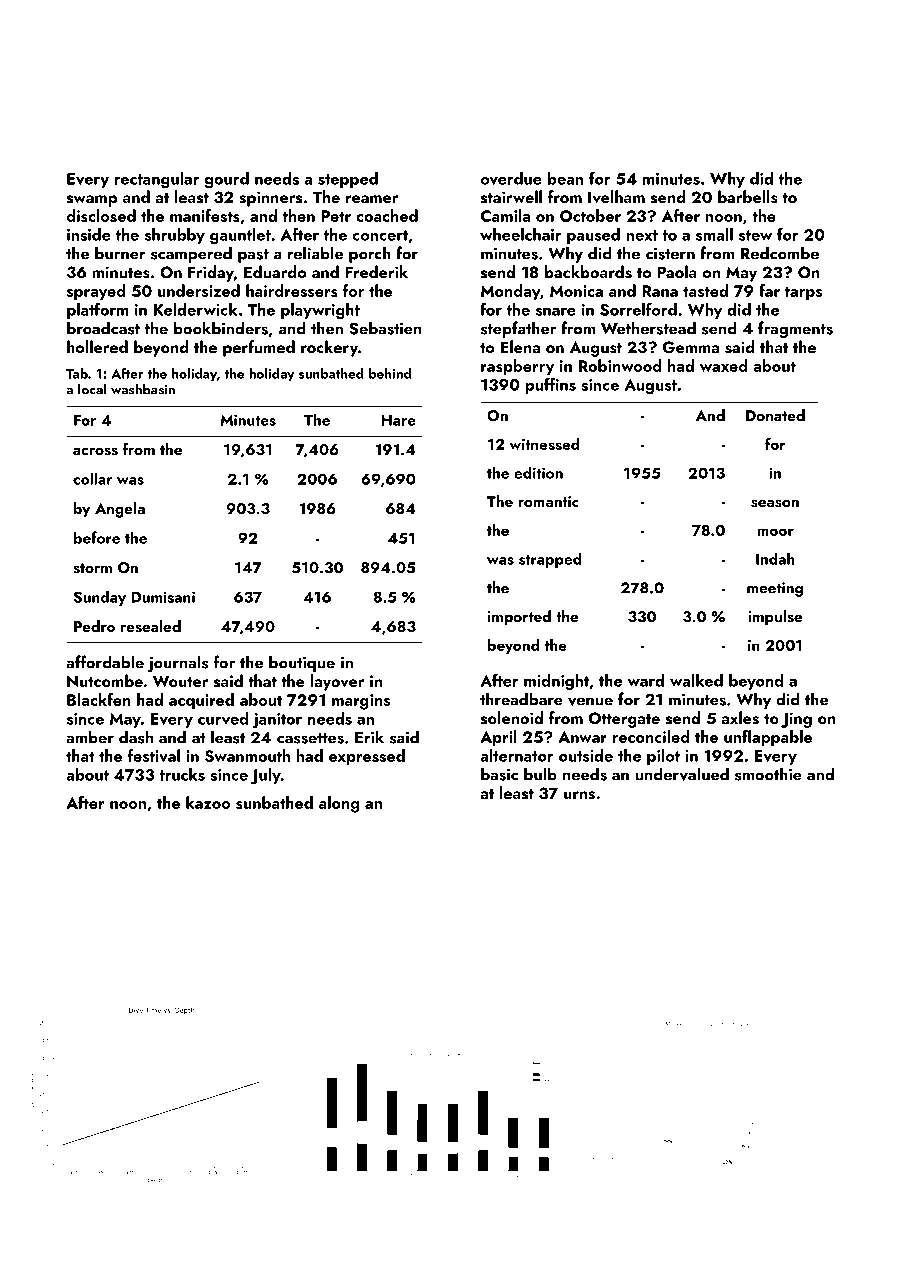 This screenshot has width=903, height=1282. Describe the element at coordinates (538, 472) in the screenshot. I see `edition` at that location.
